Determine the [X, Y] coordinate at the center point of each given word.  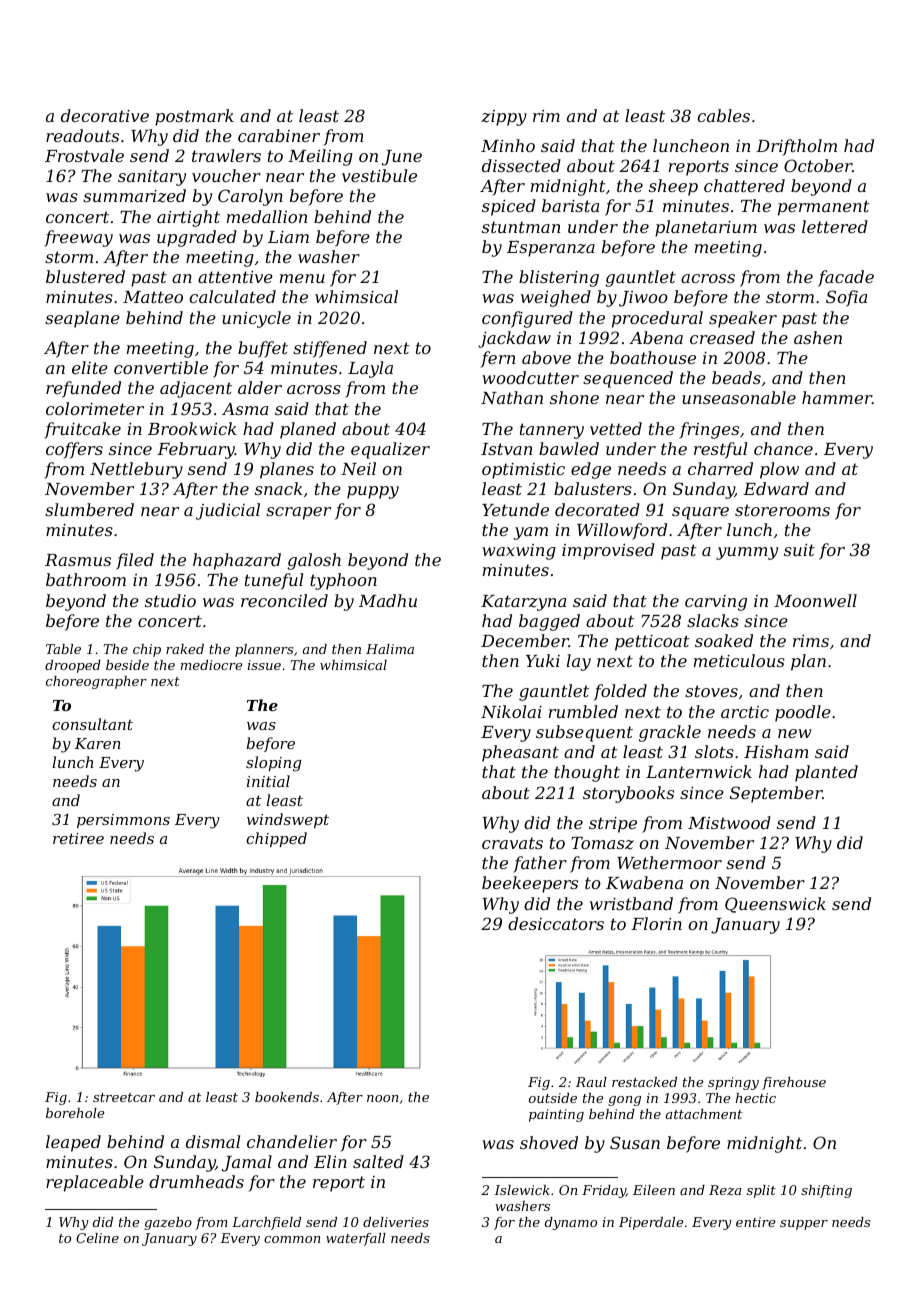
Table [63, 649]
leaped [73, 1143]
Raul [591, 1082]
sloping [273, 764]
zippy [504, 118]
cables [723, 115]
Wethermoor [669, 862]
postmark [194, 117]
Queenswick [775, 905]
